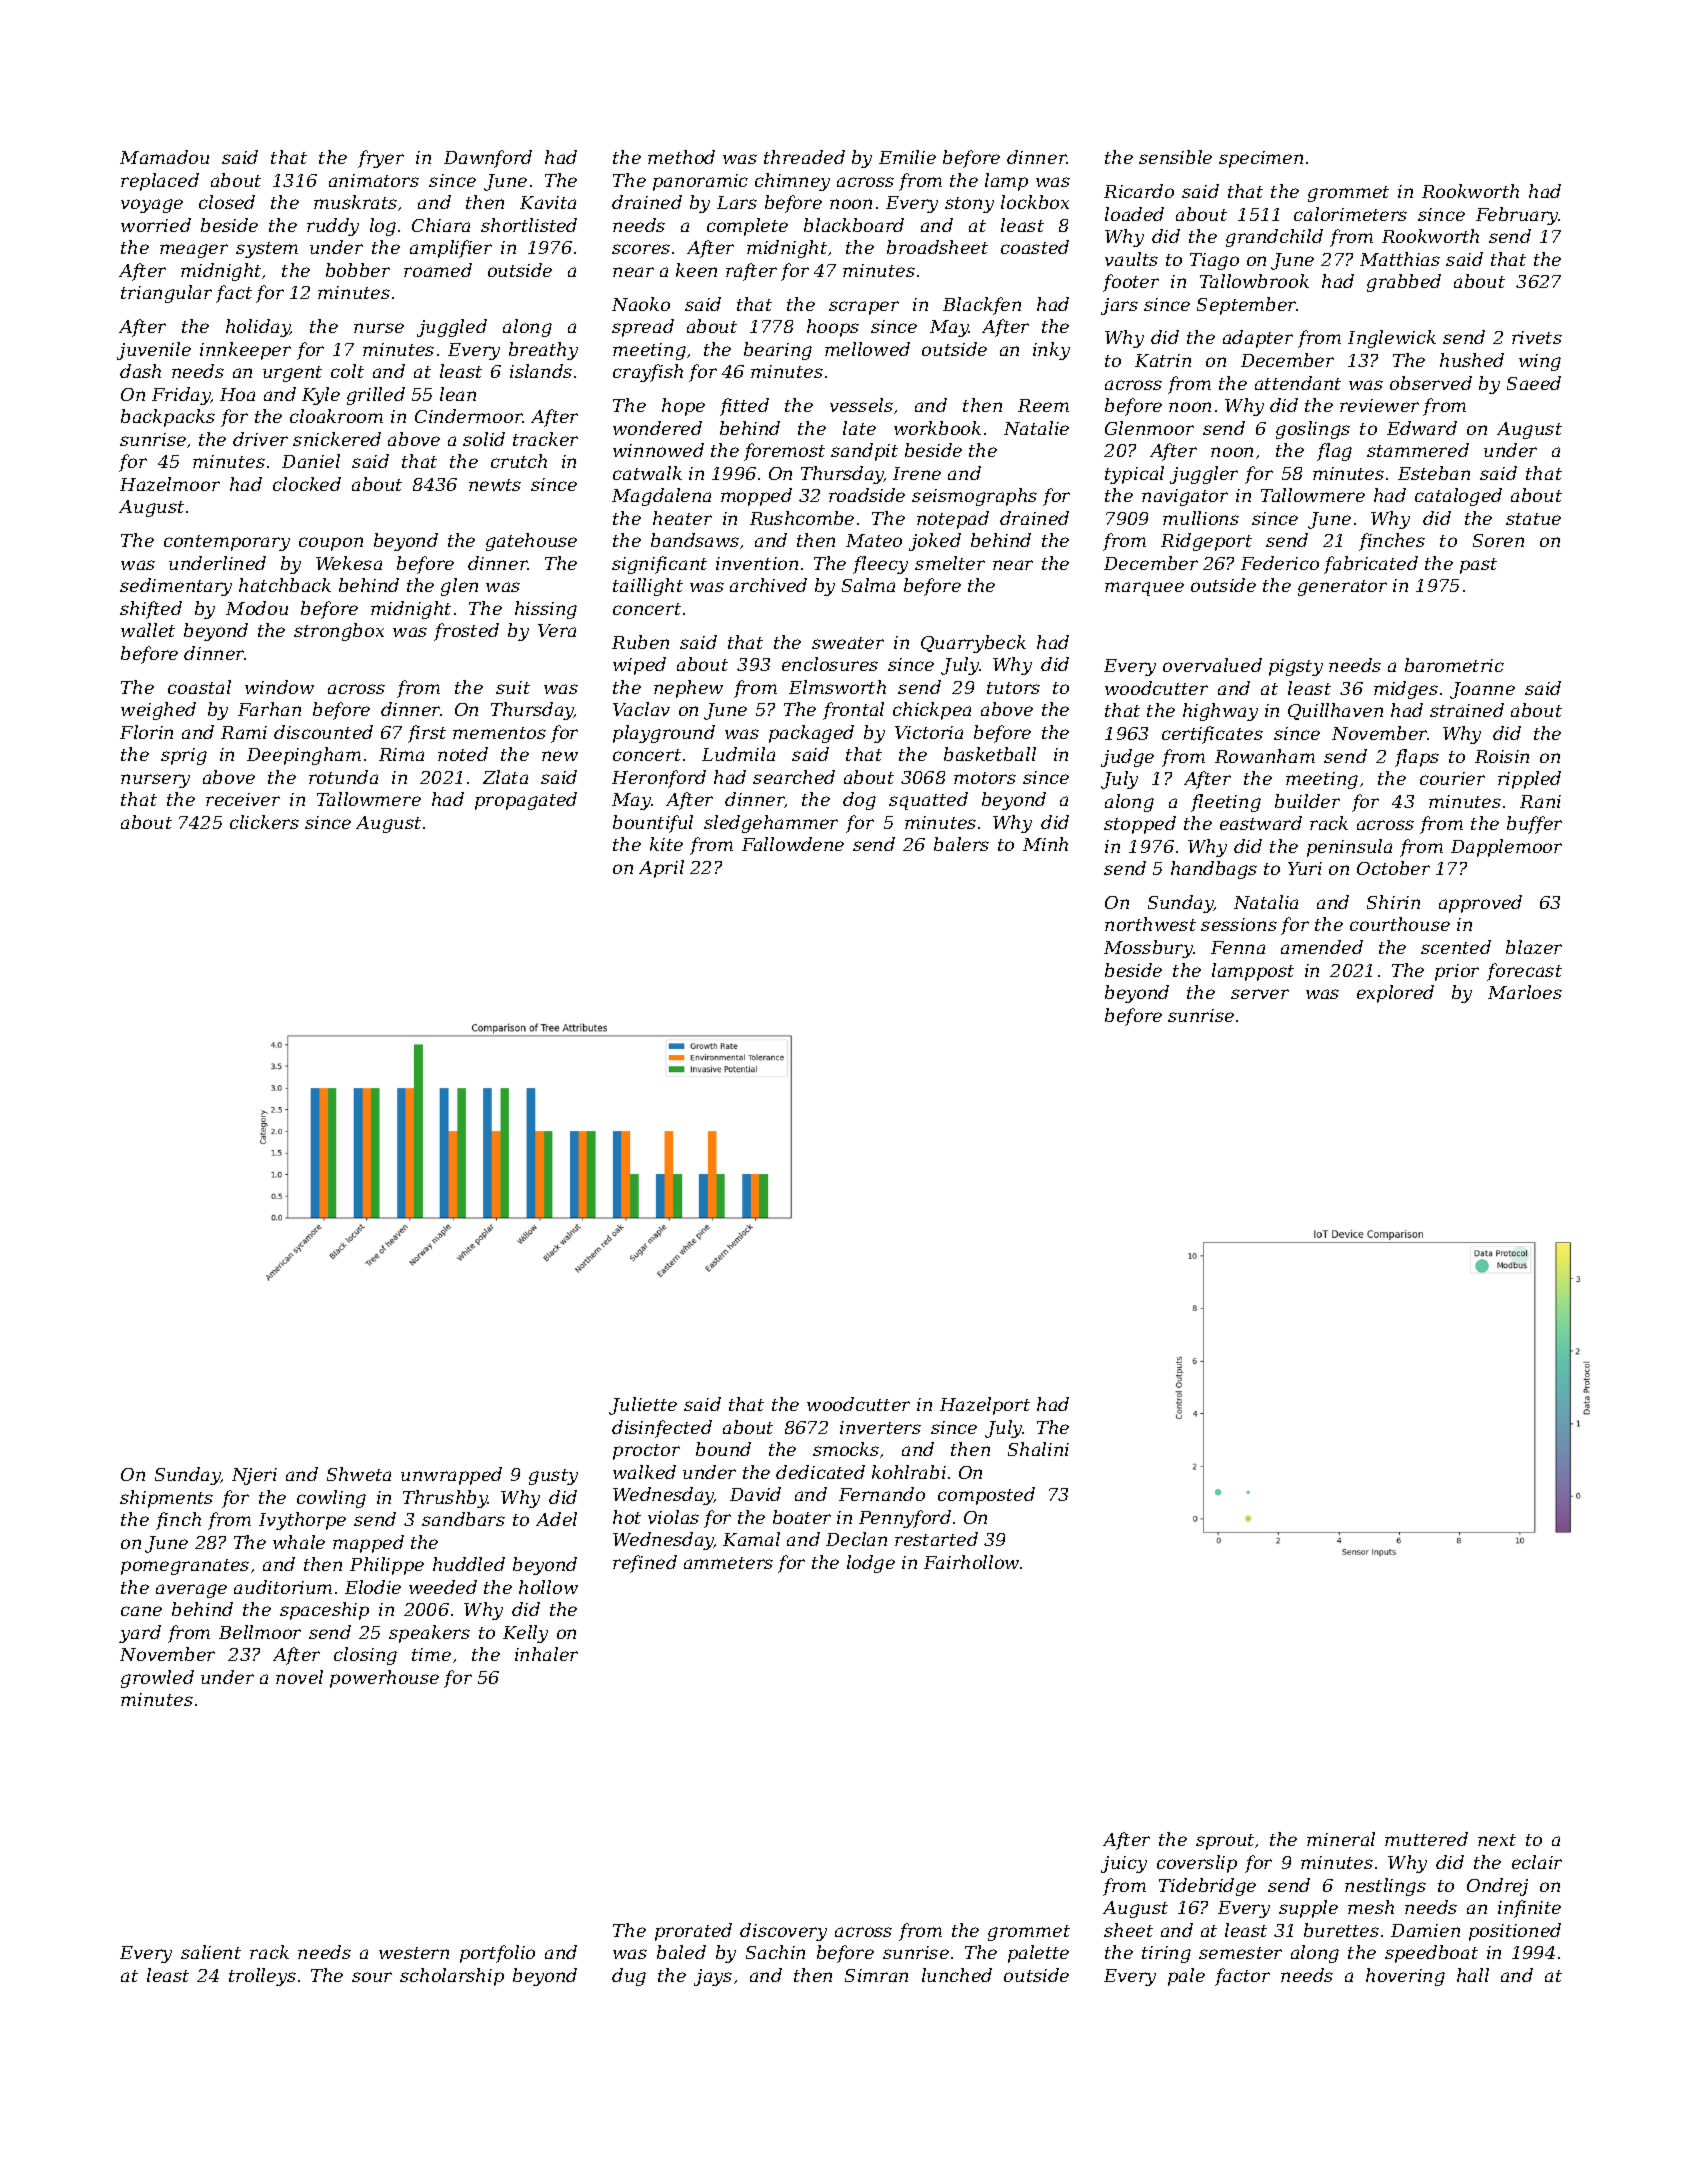  I want to click on Magdalena, so click(661, 497).
